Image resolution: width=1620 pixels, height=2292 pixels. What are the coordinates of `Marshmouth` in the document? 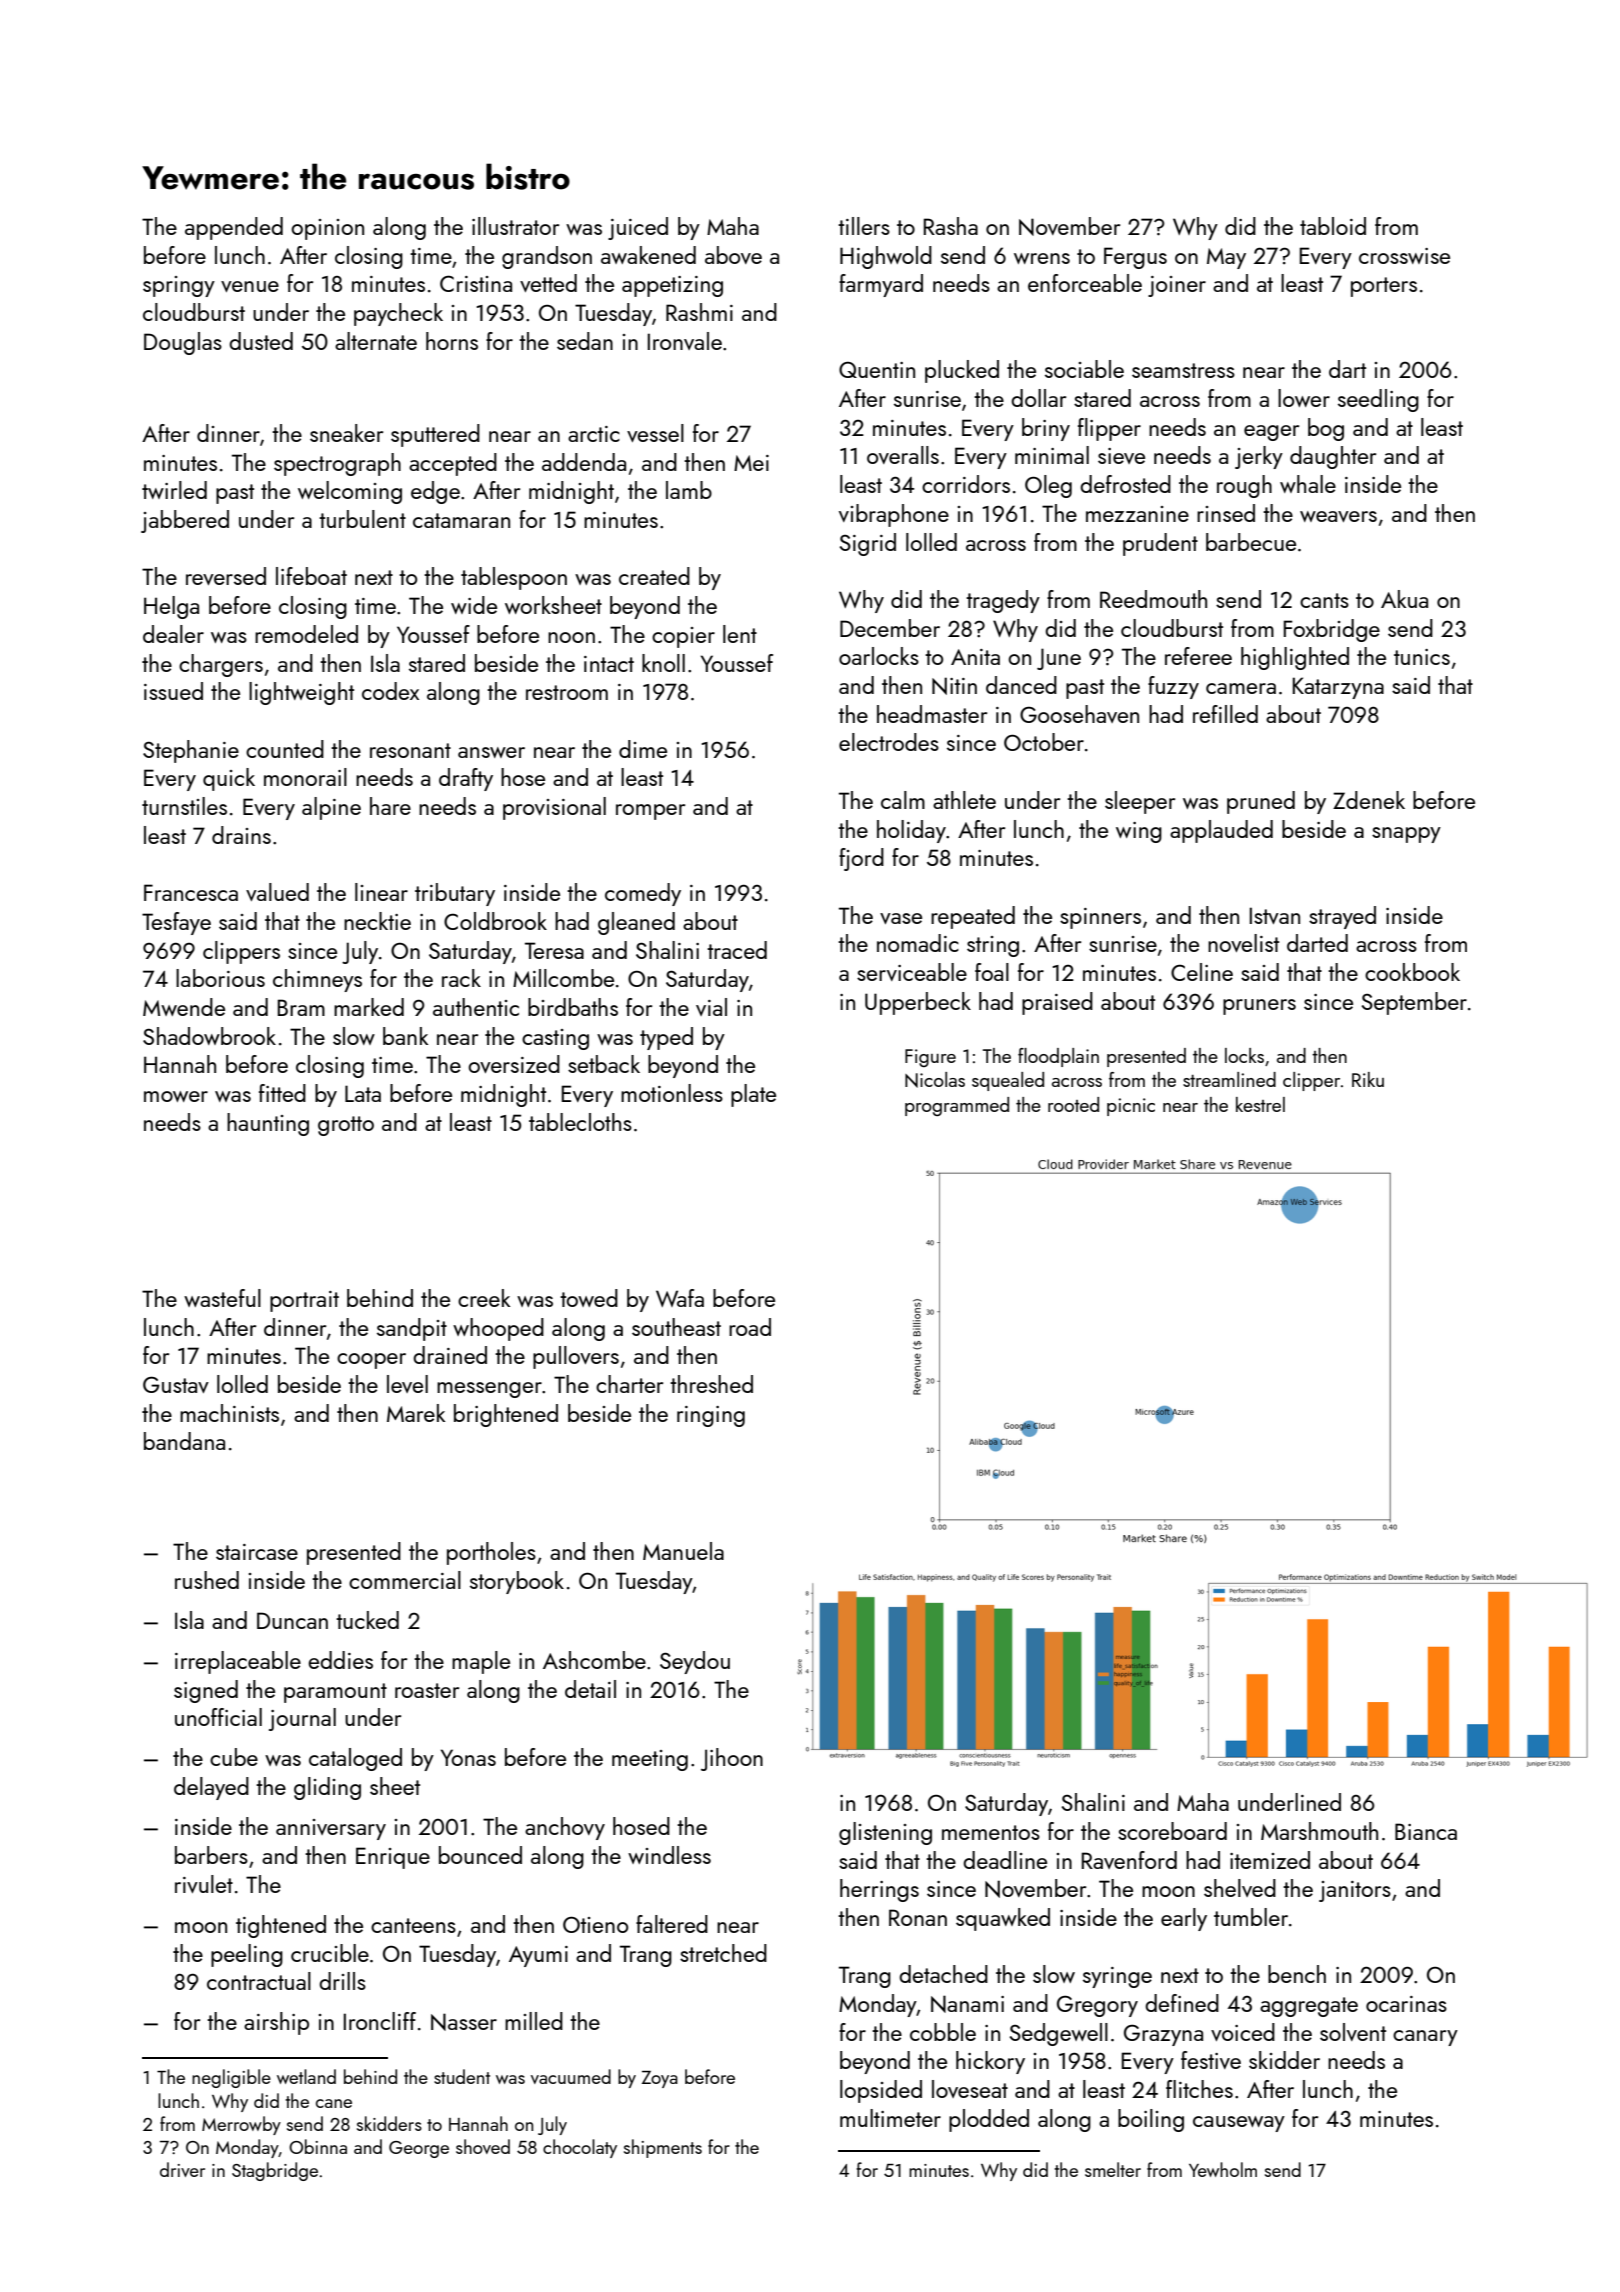 It's located at (1319, 1831).
